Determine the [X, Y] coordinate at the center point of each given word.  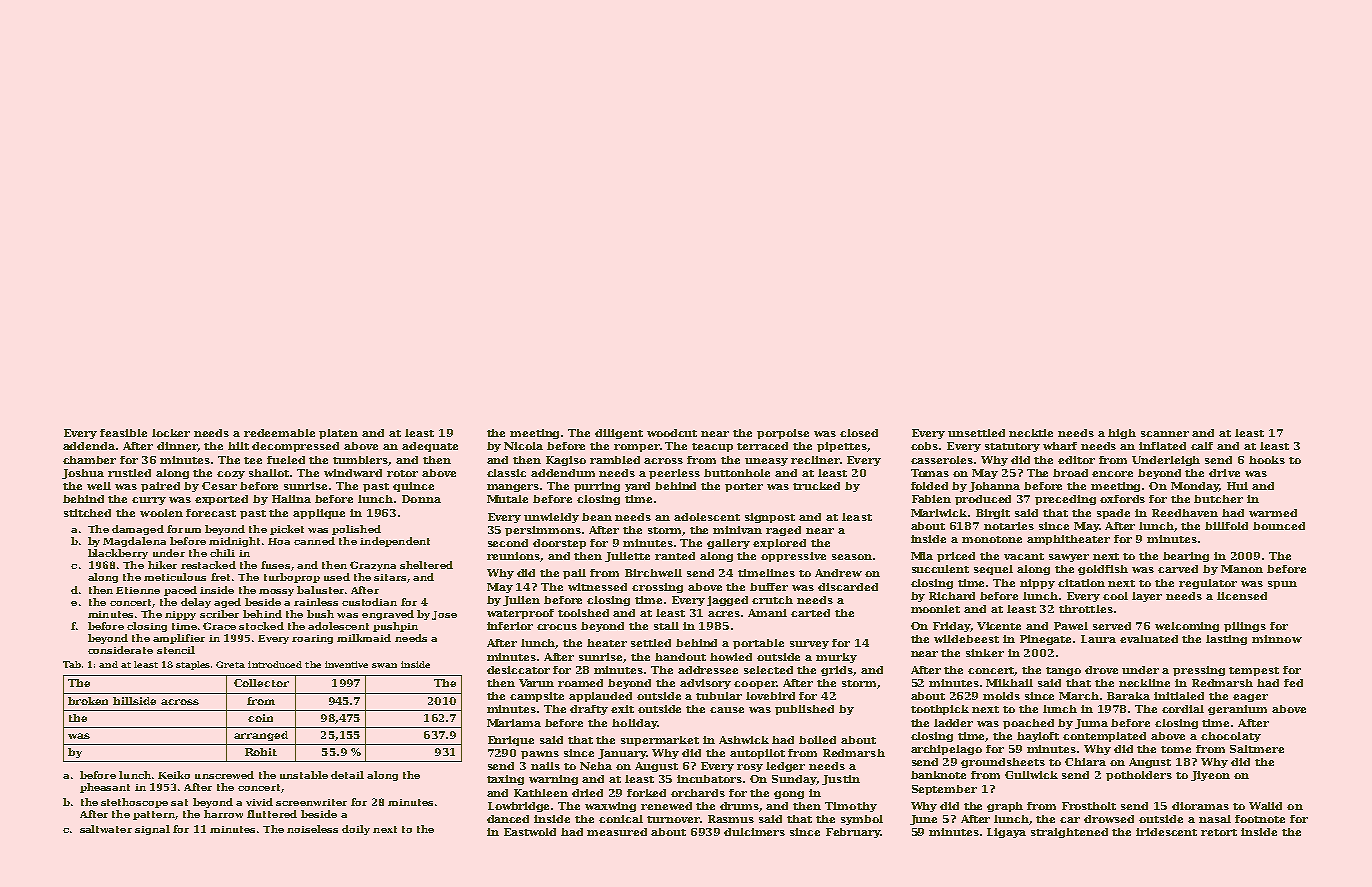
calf [1202, 446]
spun [1282, 585]
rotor [402, 473]
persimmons [543, 531]
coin [260, 718]
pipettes [842, 447]
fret [220, 577]
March [1079, 696]
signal [152, 830]
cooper [755, 685]
